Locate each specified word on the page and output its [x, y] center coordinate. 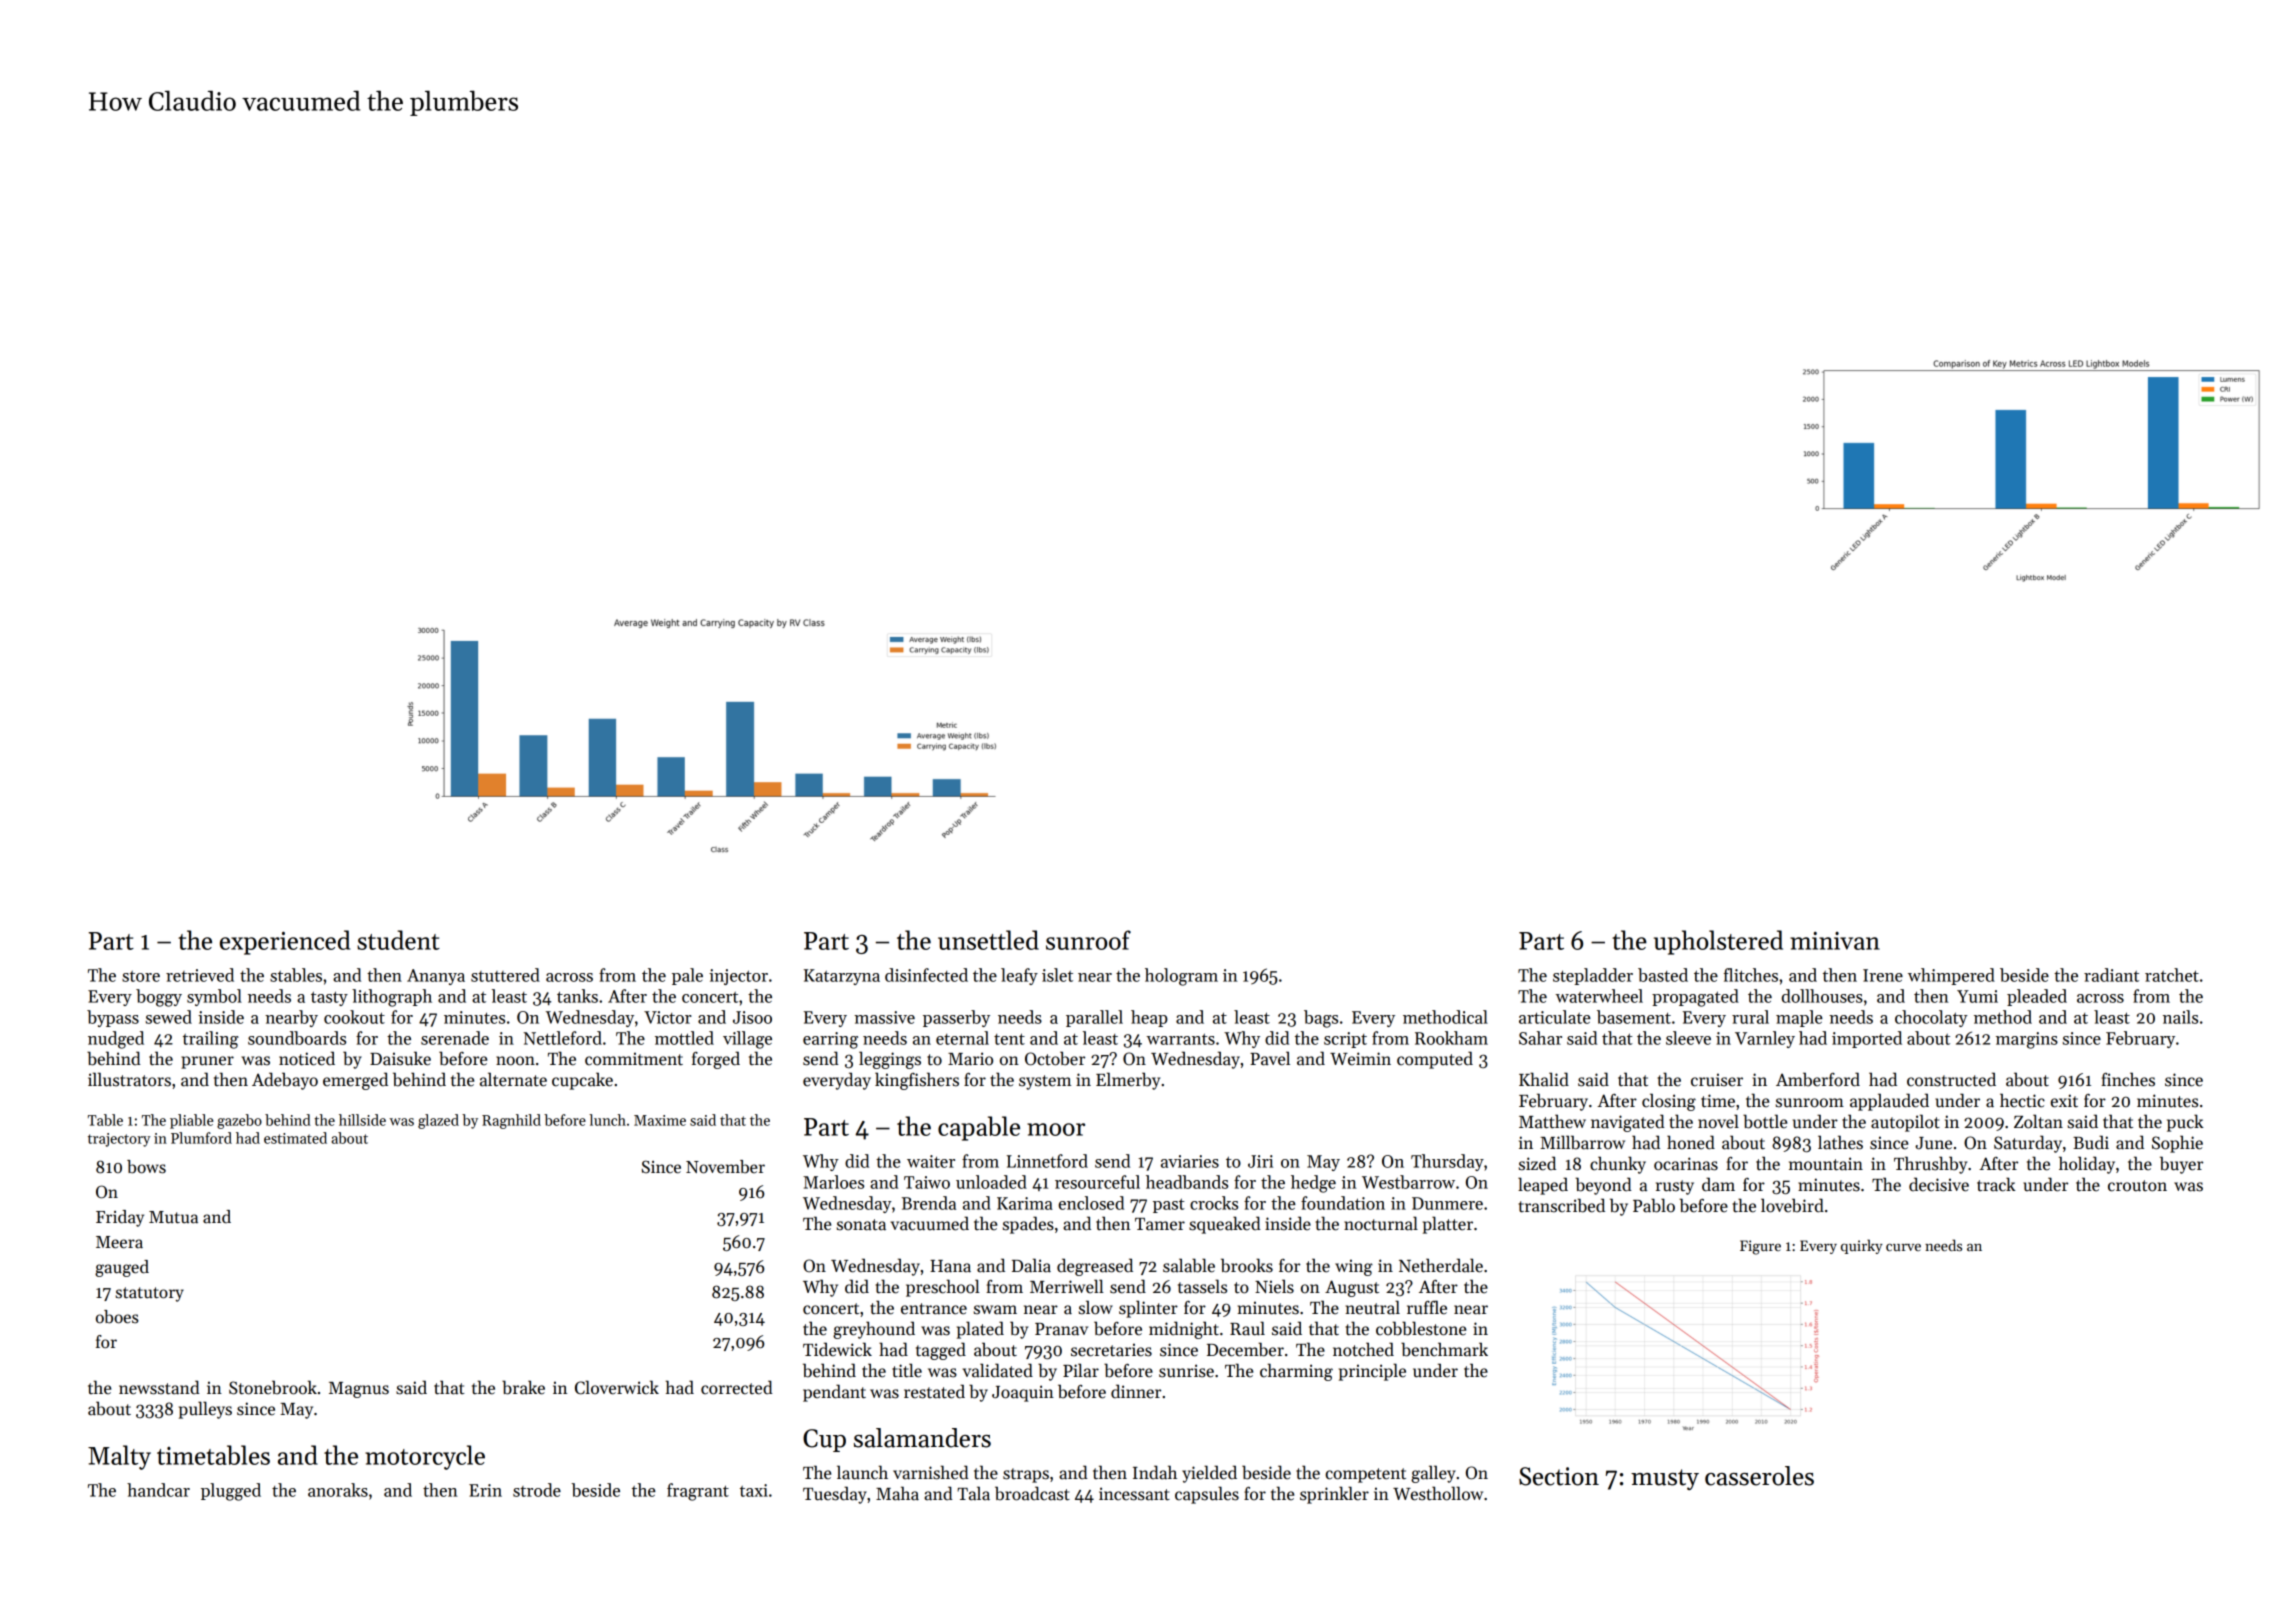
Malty [119, 1457]
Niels [1274, 1286]
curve [1903, 1247]
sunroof [1088, 940]
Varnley [1765, 1039]
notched [1363, 1349]
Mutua [173, 1217]
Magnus [359, 1390]
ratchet [2172, 975]
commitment [634, 1059]
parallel [1094, 1018]
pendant [834, 1393]
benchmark [1444, 1349]
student [398, 940]
